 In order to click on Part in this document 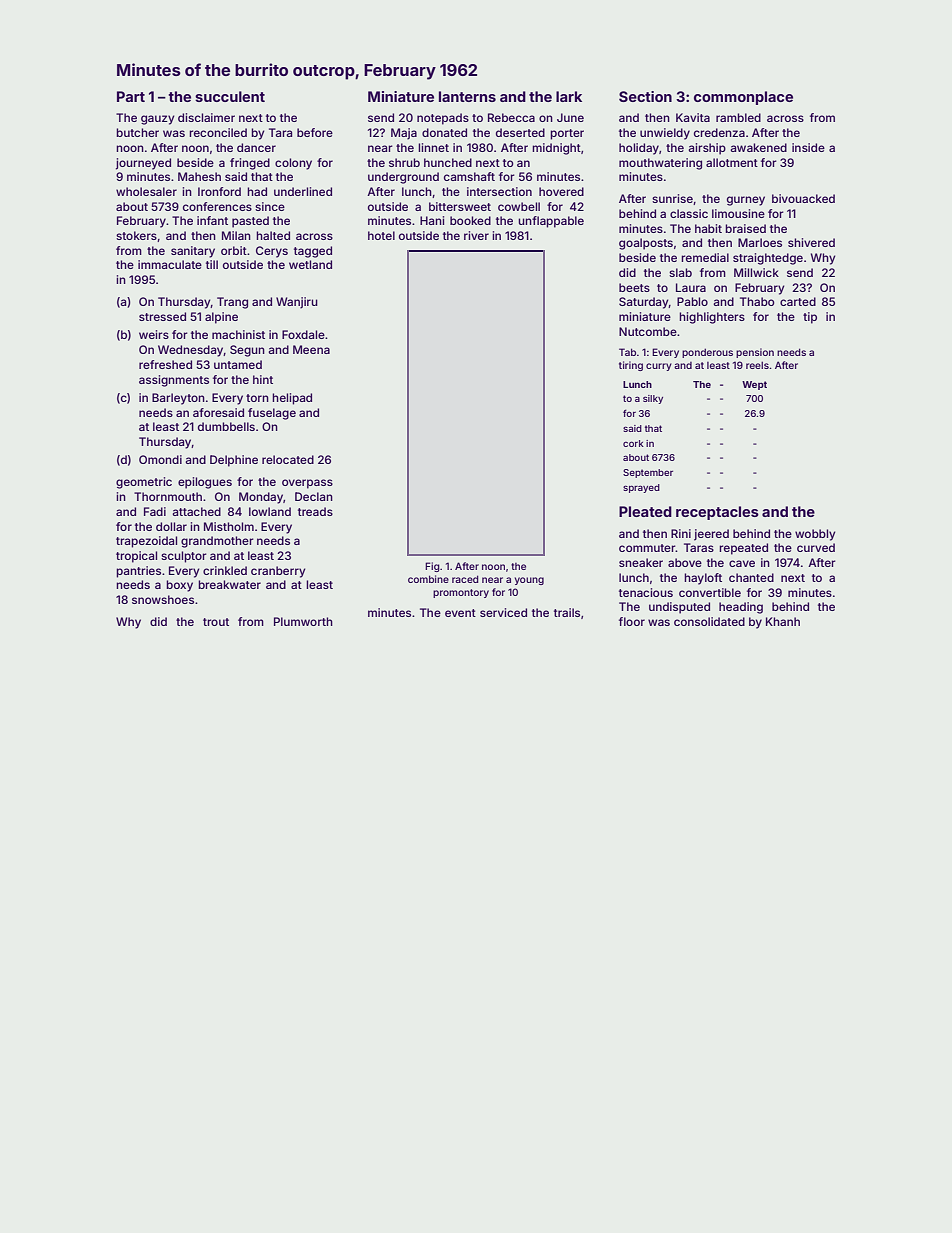, I will do `click(131, 96)`.
